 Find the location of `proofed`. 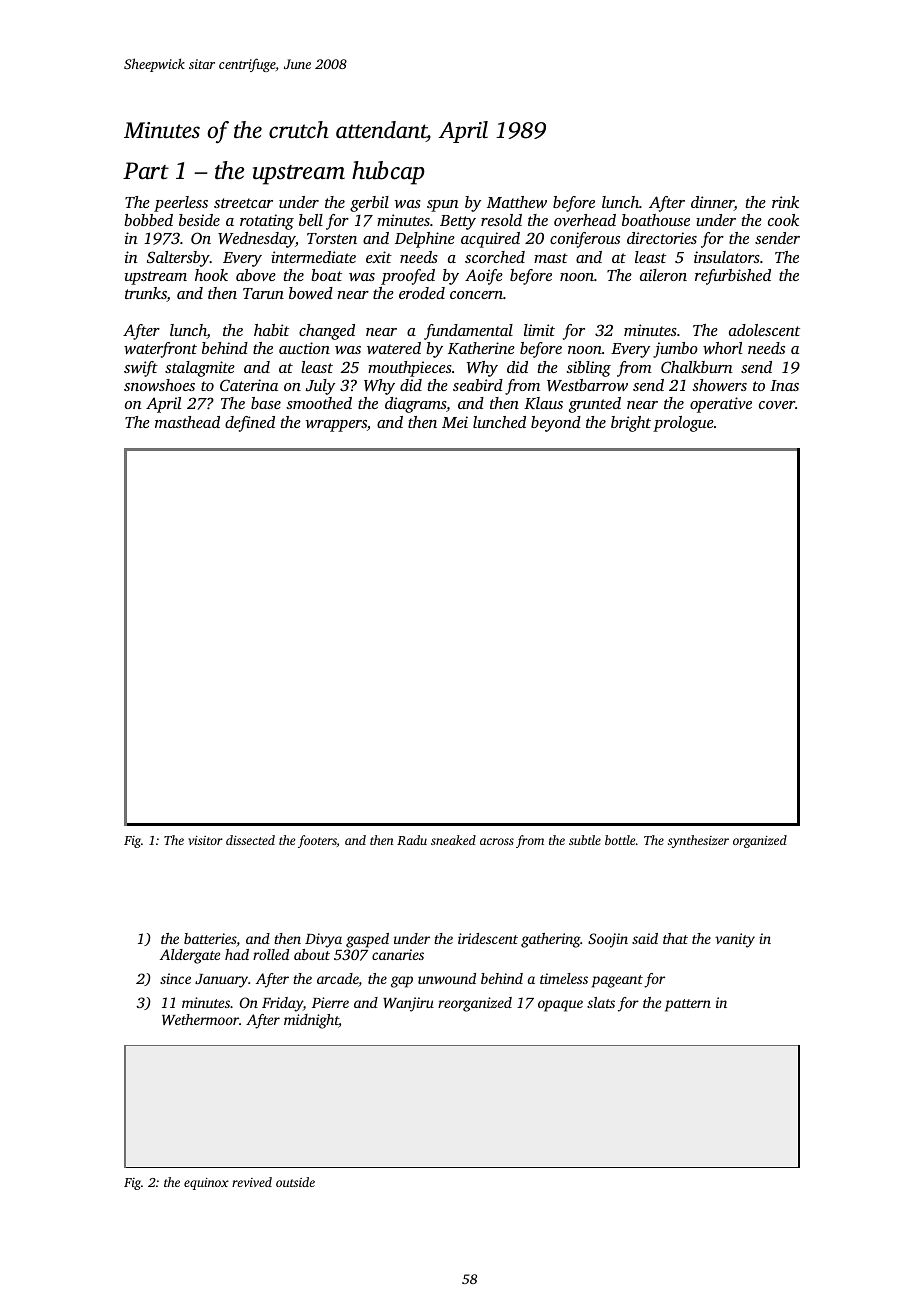

proofed is located at coordinates (408, 277).
